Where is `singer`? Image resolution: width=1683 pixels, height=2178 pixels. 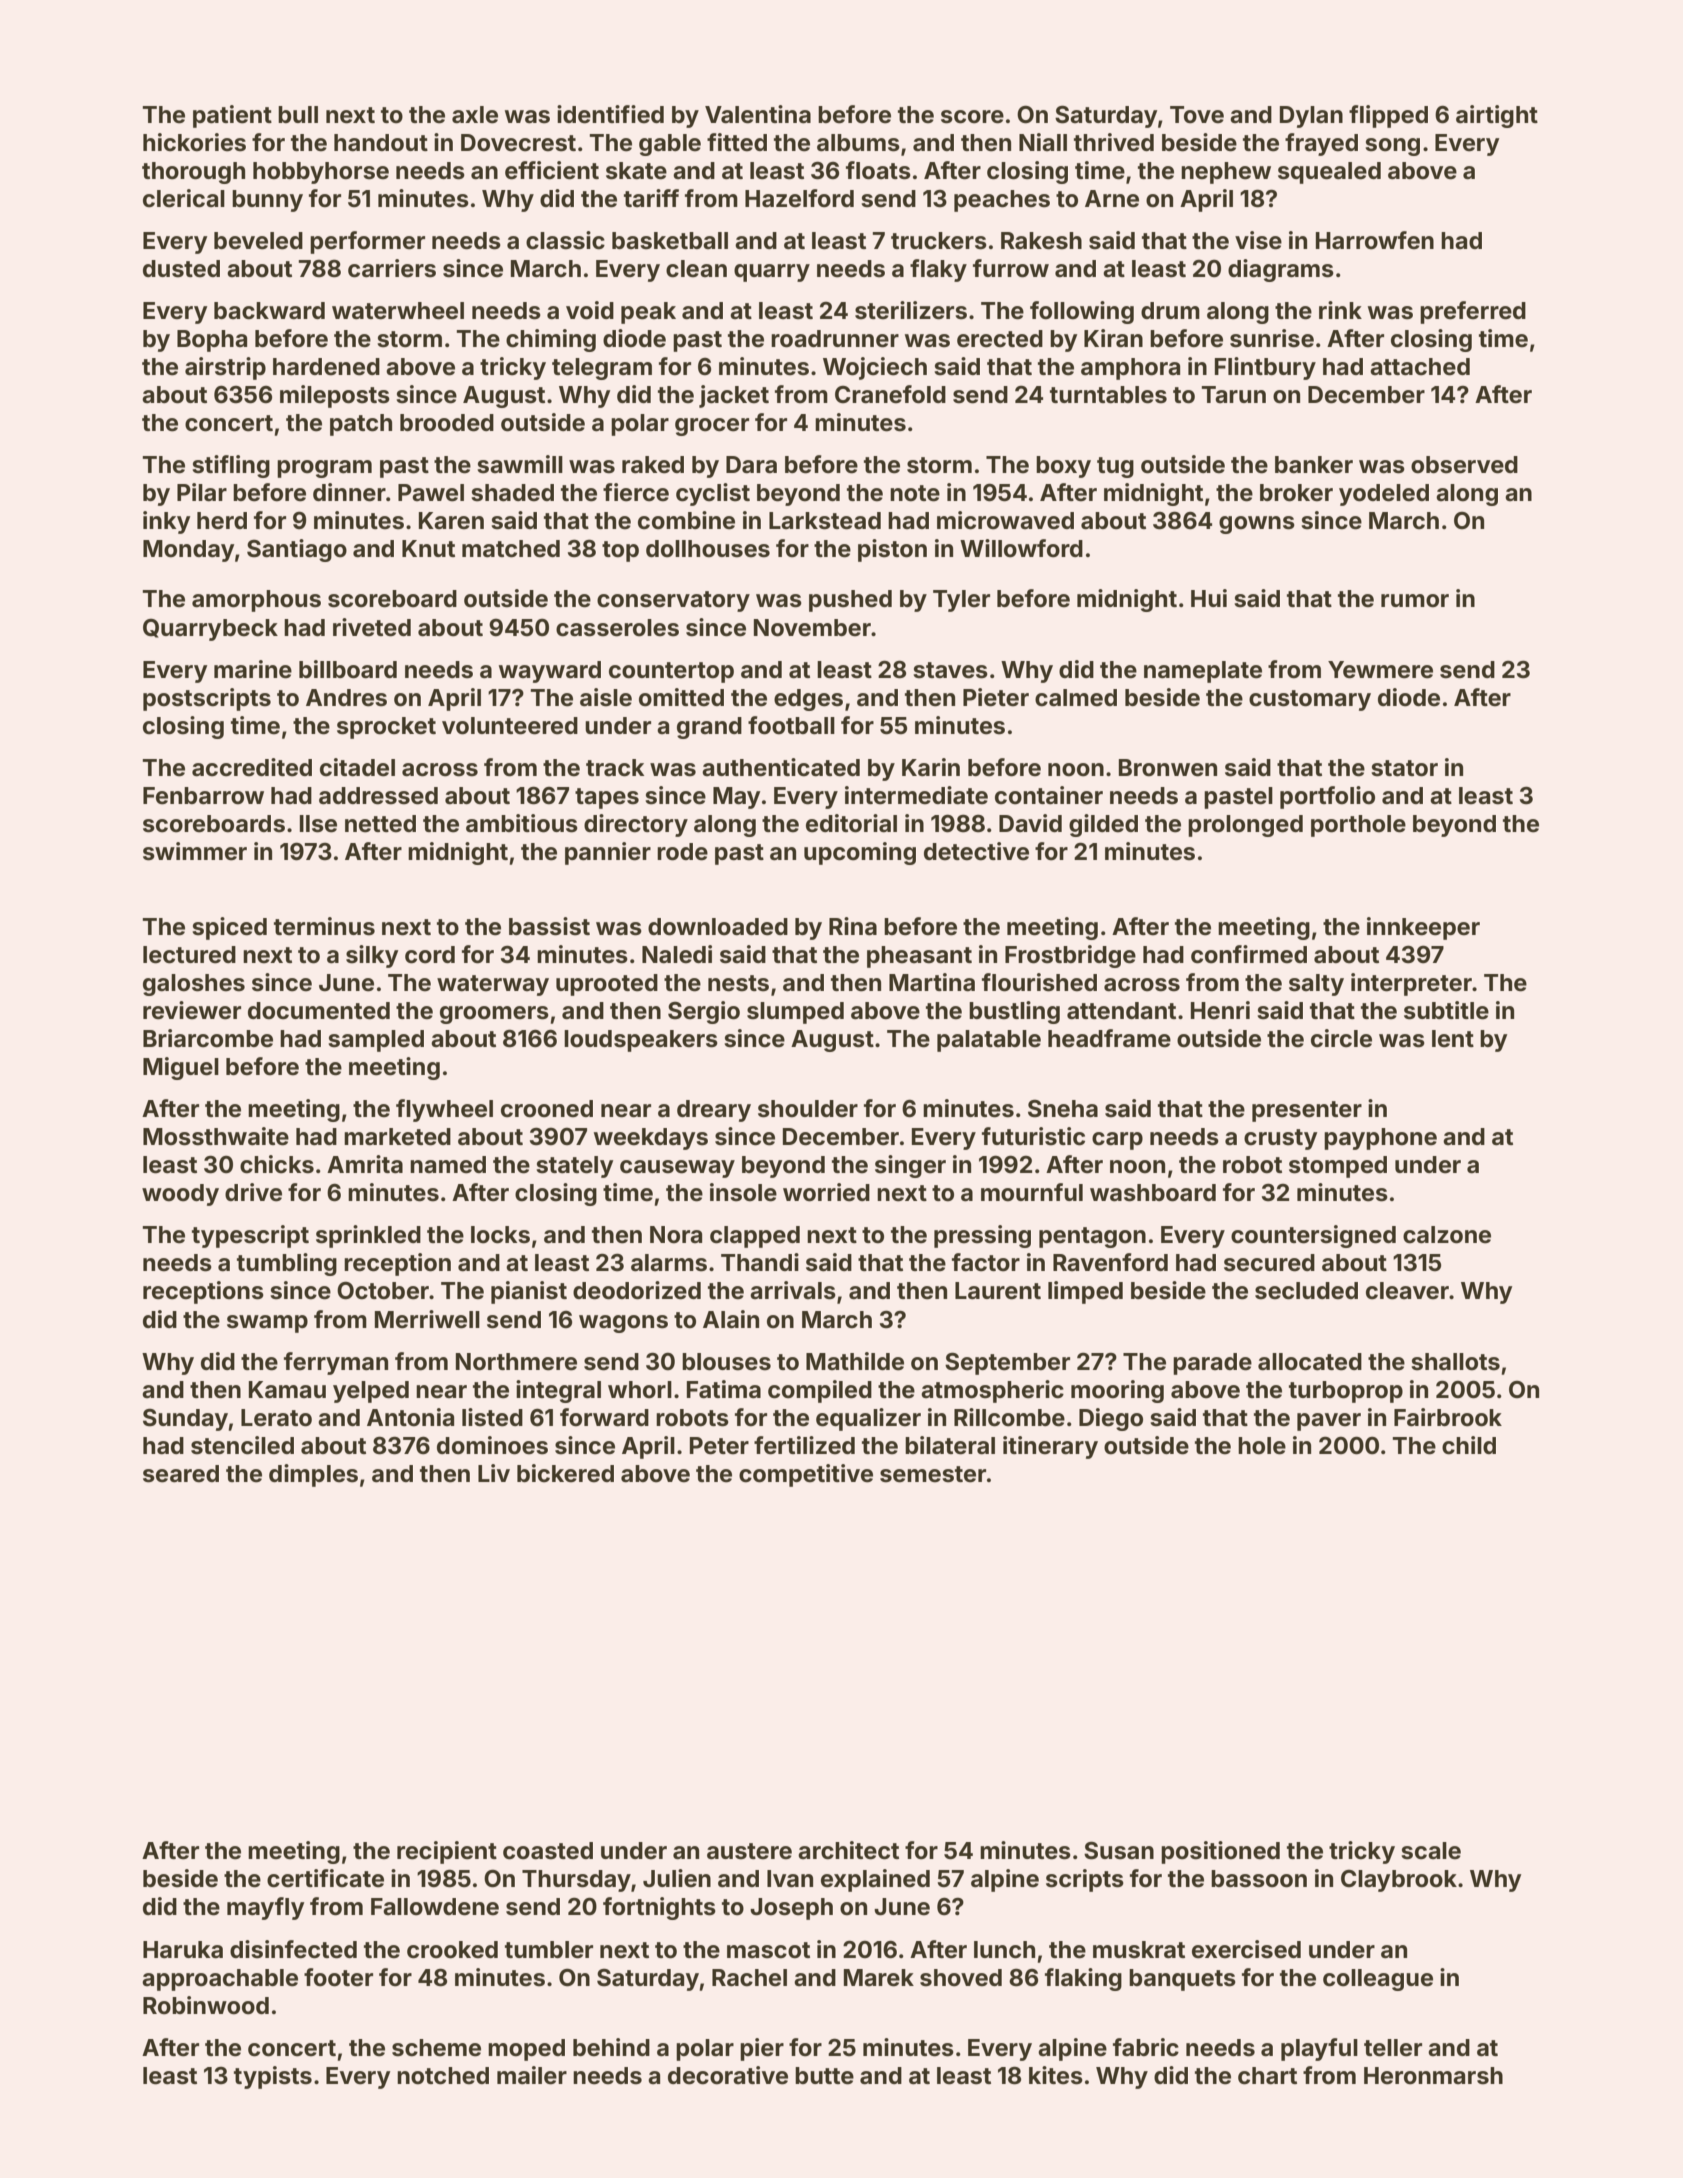
singer is located at coordinates (910, 1166).
